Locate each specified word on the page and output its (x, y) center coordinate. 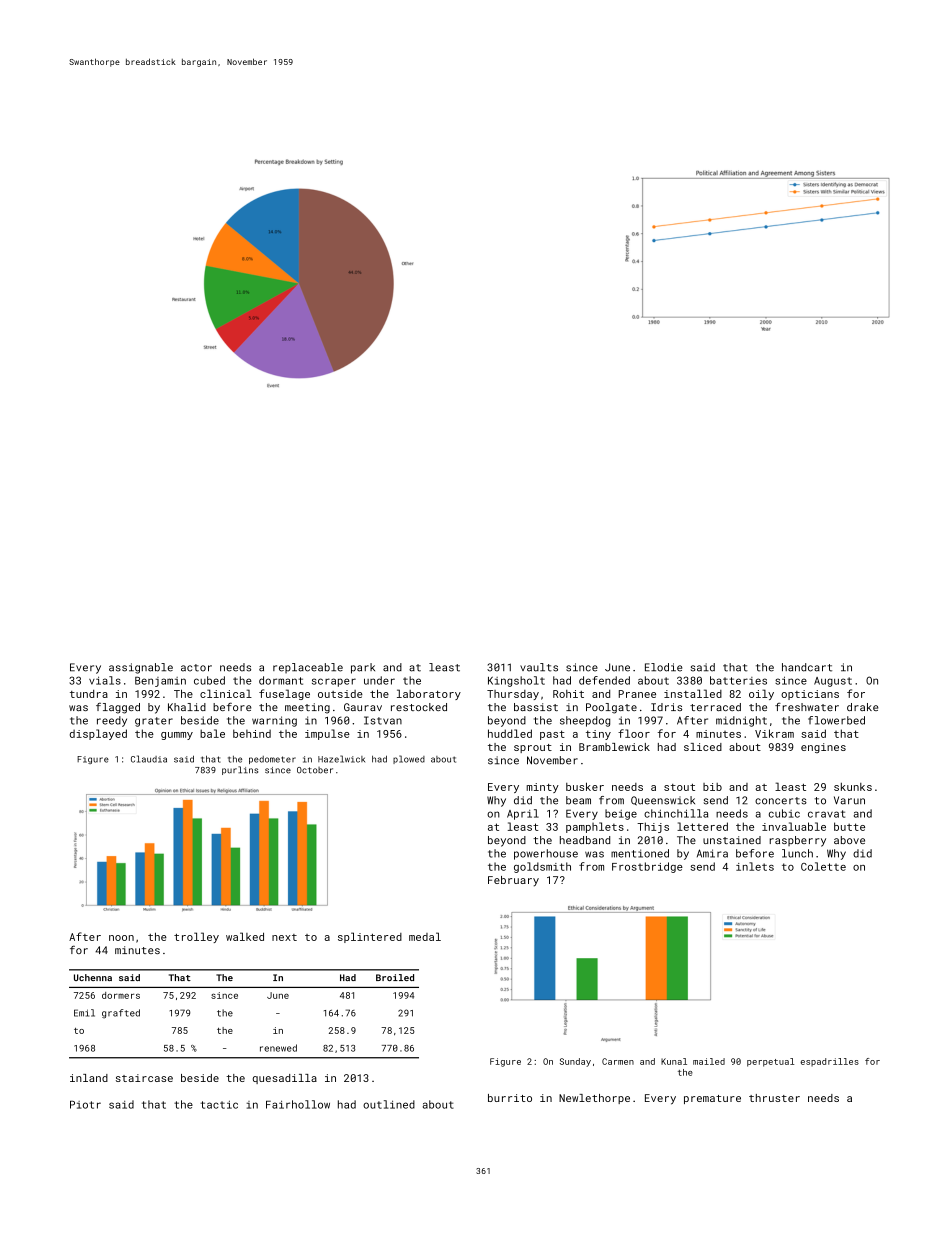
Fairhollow (298, 1104)
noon (121, 938)
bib (712, 787)
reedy (112, 721)
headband (585, 840)
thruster (774, 1098)
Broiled (395, 977)
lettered (702, 826)
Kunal (674, 1061)
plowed (409, 759)
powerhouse (546, 854)
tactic (219, 1104)
